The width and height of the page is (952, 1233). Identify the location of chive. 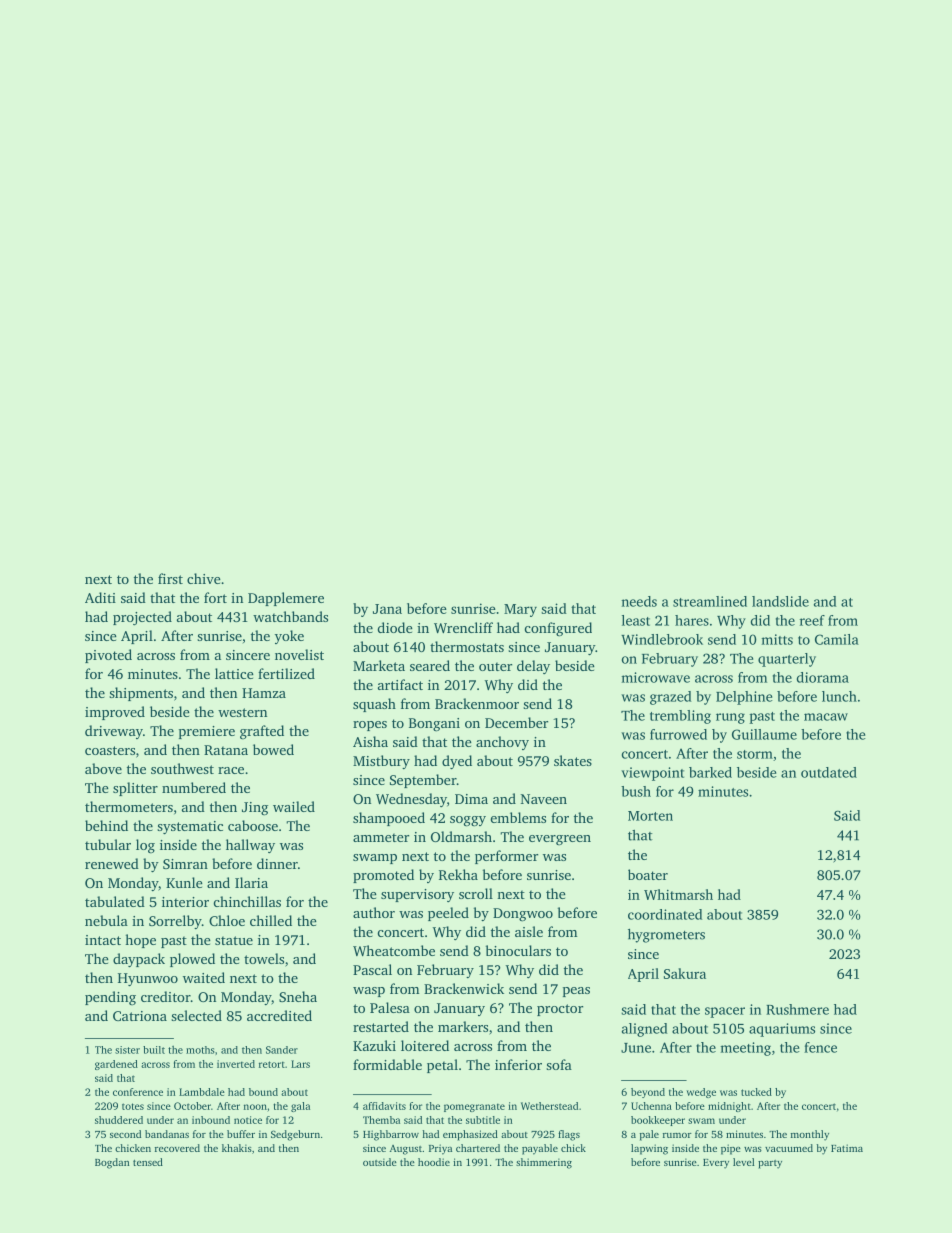
(204, 578).
